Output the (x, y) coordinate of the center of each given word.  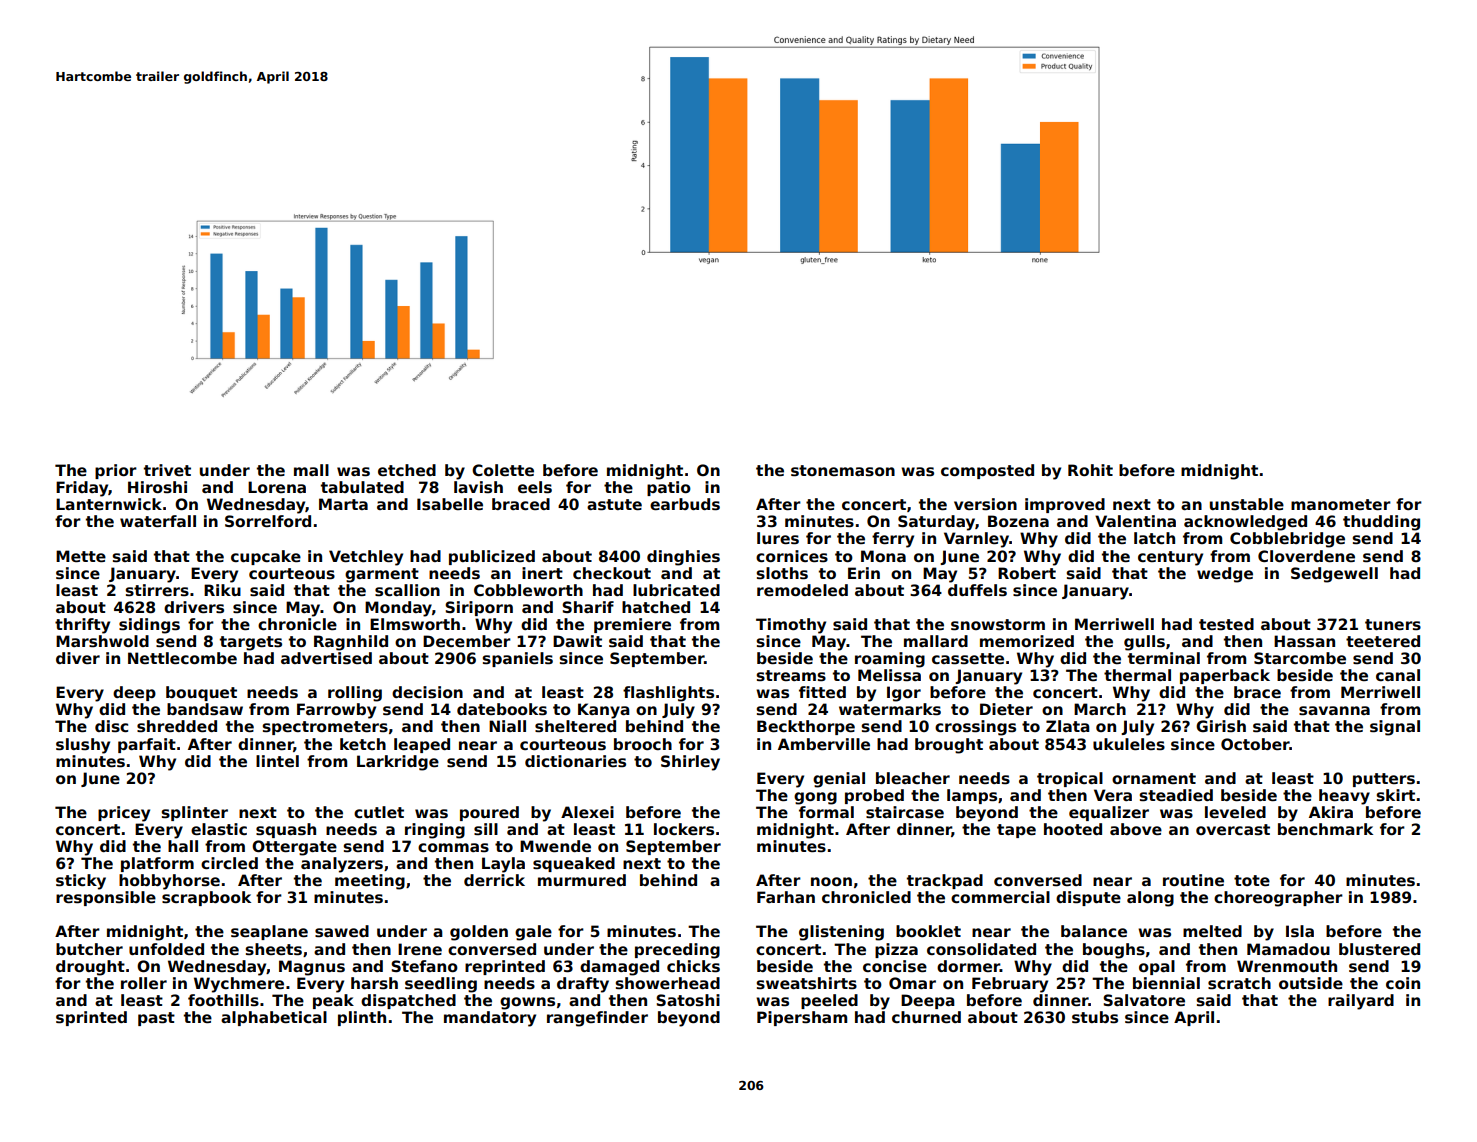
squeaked (574, 864)
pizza (896, 950)
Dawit (577, 641)
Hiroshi (157, 487)
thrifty (82, 626)
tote (1252, 880)
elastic (219, 829)
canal (1398, 675)
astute (614, 505)
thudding (1381, 523)
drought (90, 968)
